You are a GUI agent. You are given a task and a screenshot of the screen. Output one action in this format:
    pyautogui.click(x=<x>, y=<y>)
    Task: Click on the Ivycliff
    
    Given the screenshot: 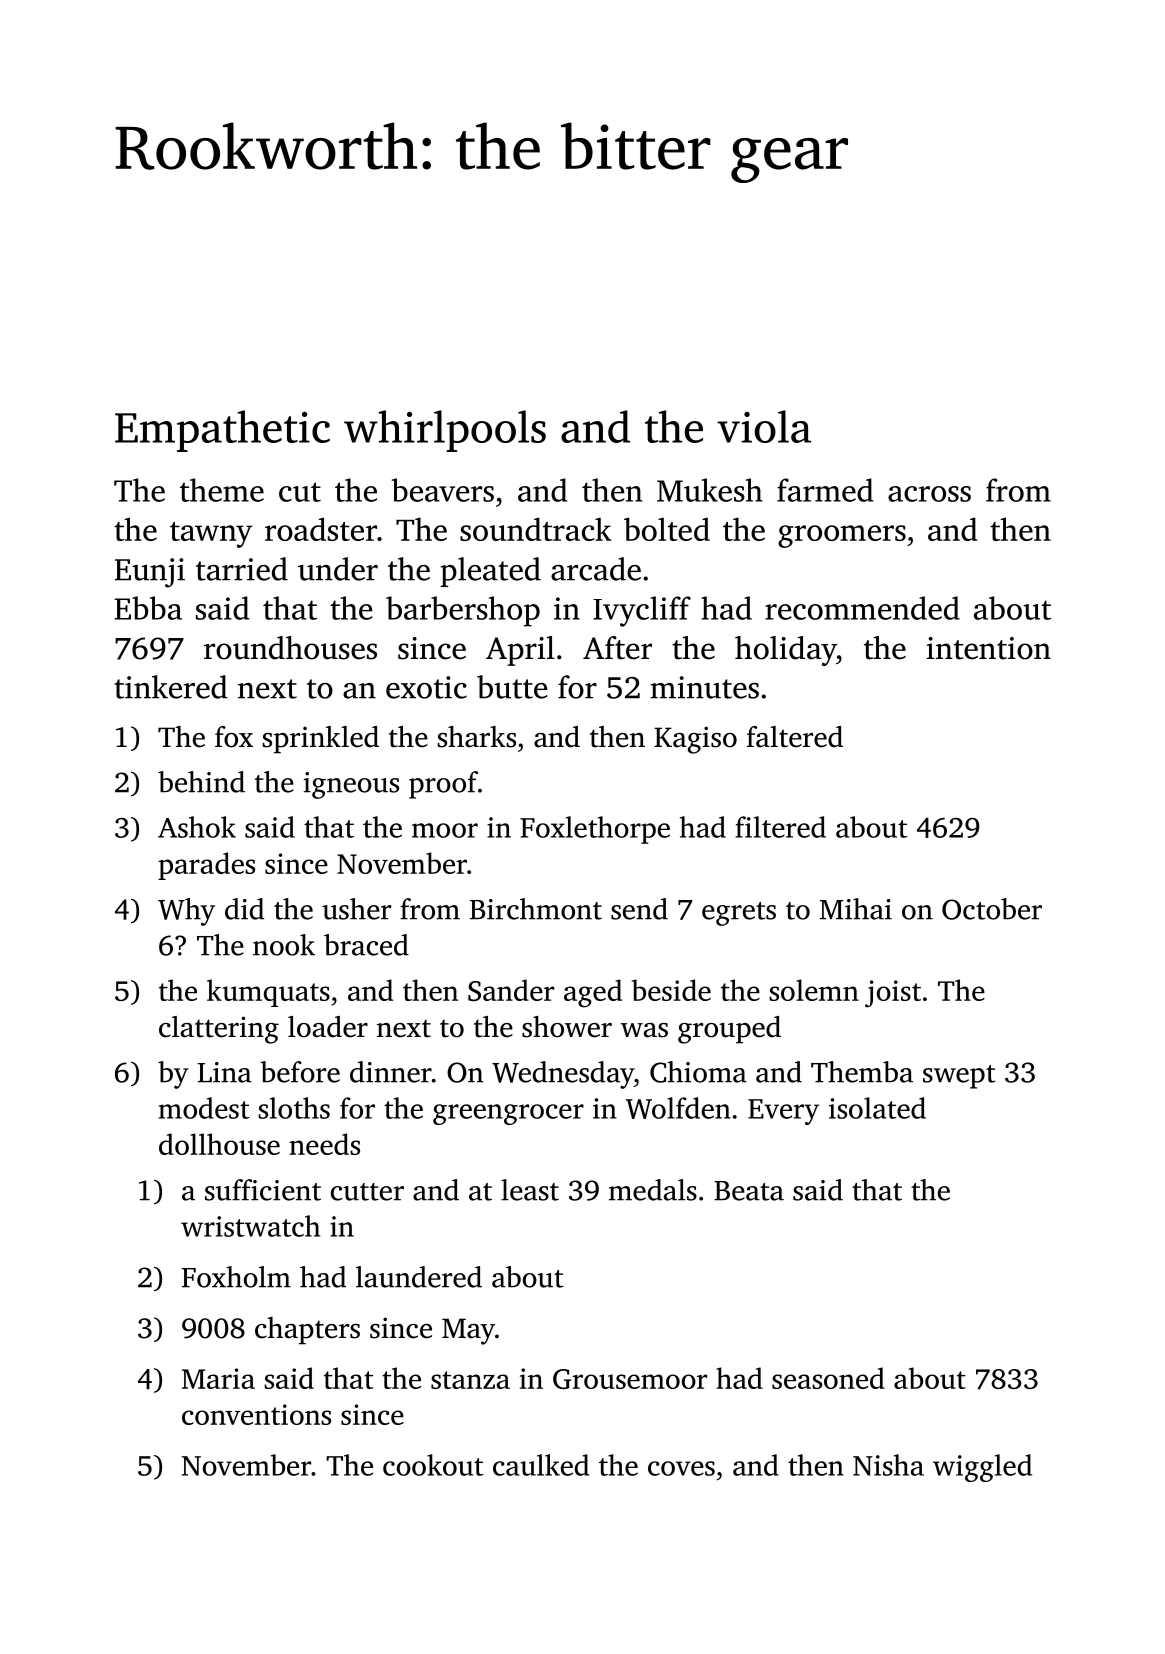 What is the action you would take?
    pyautogui.click(x=642, y=611)
